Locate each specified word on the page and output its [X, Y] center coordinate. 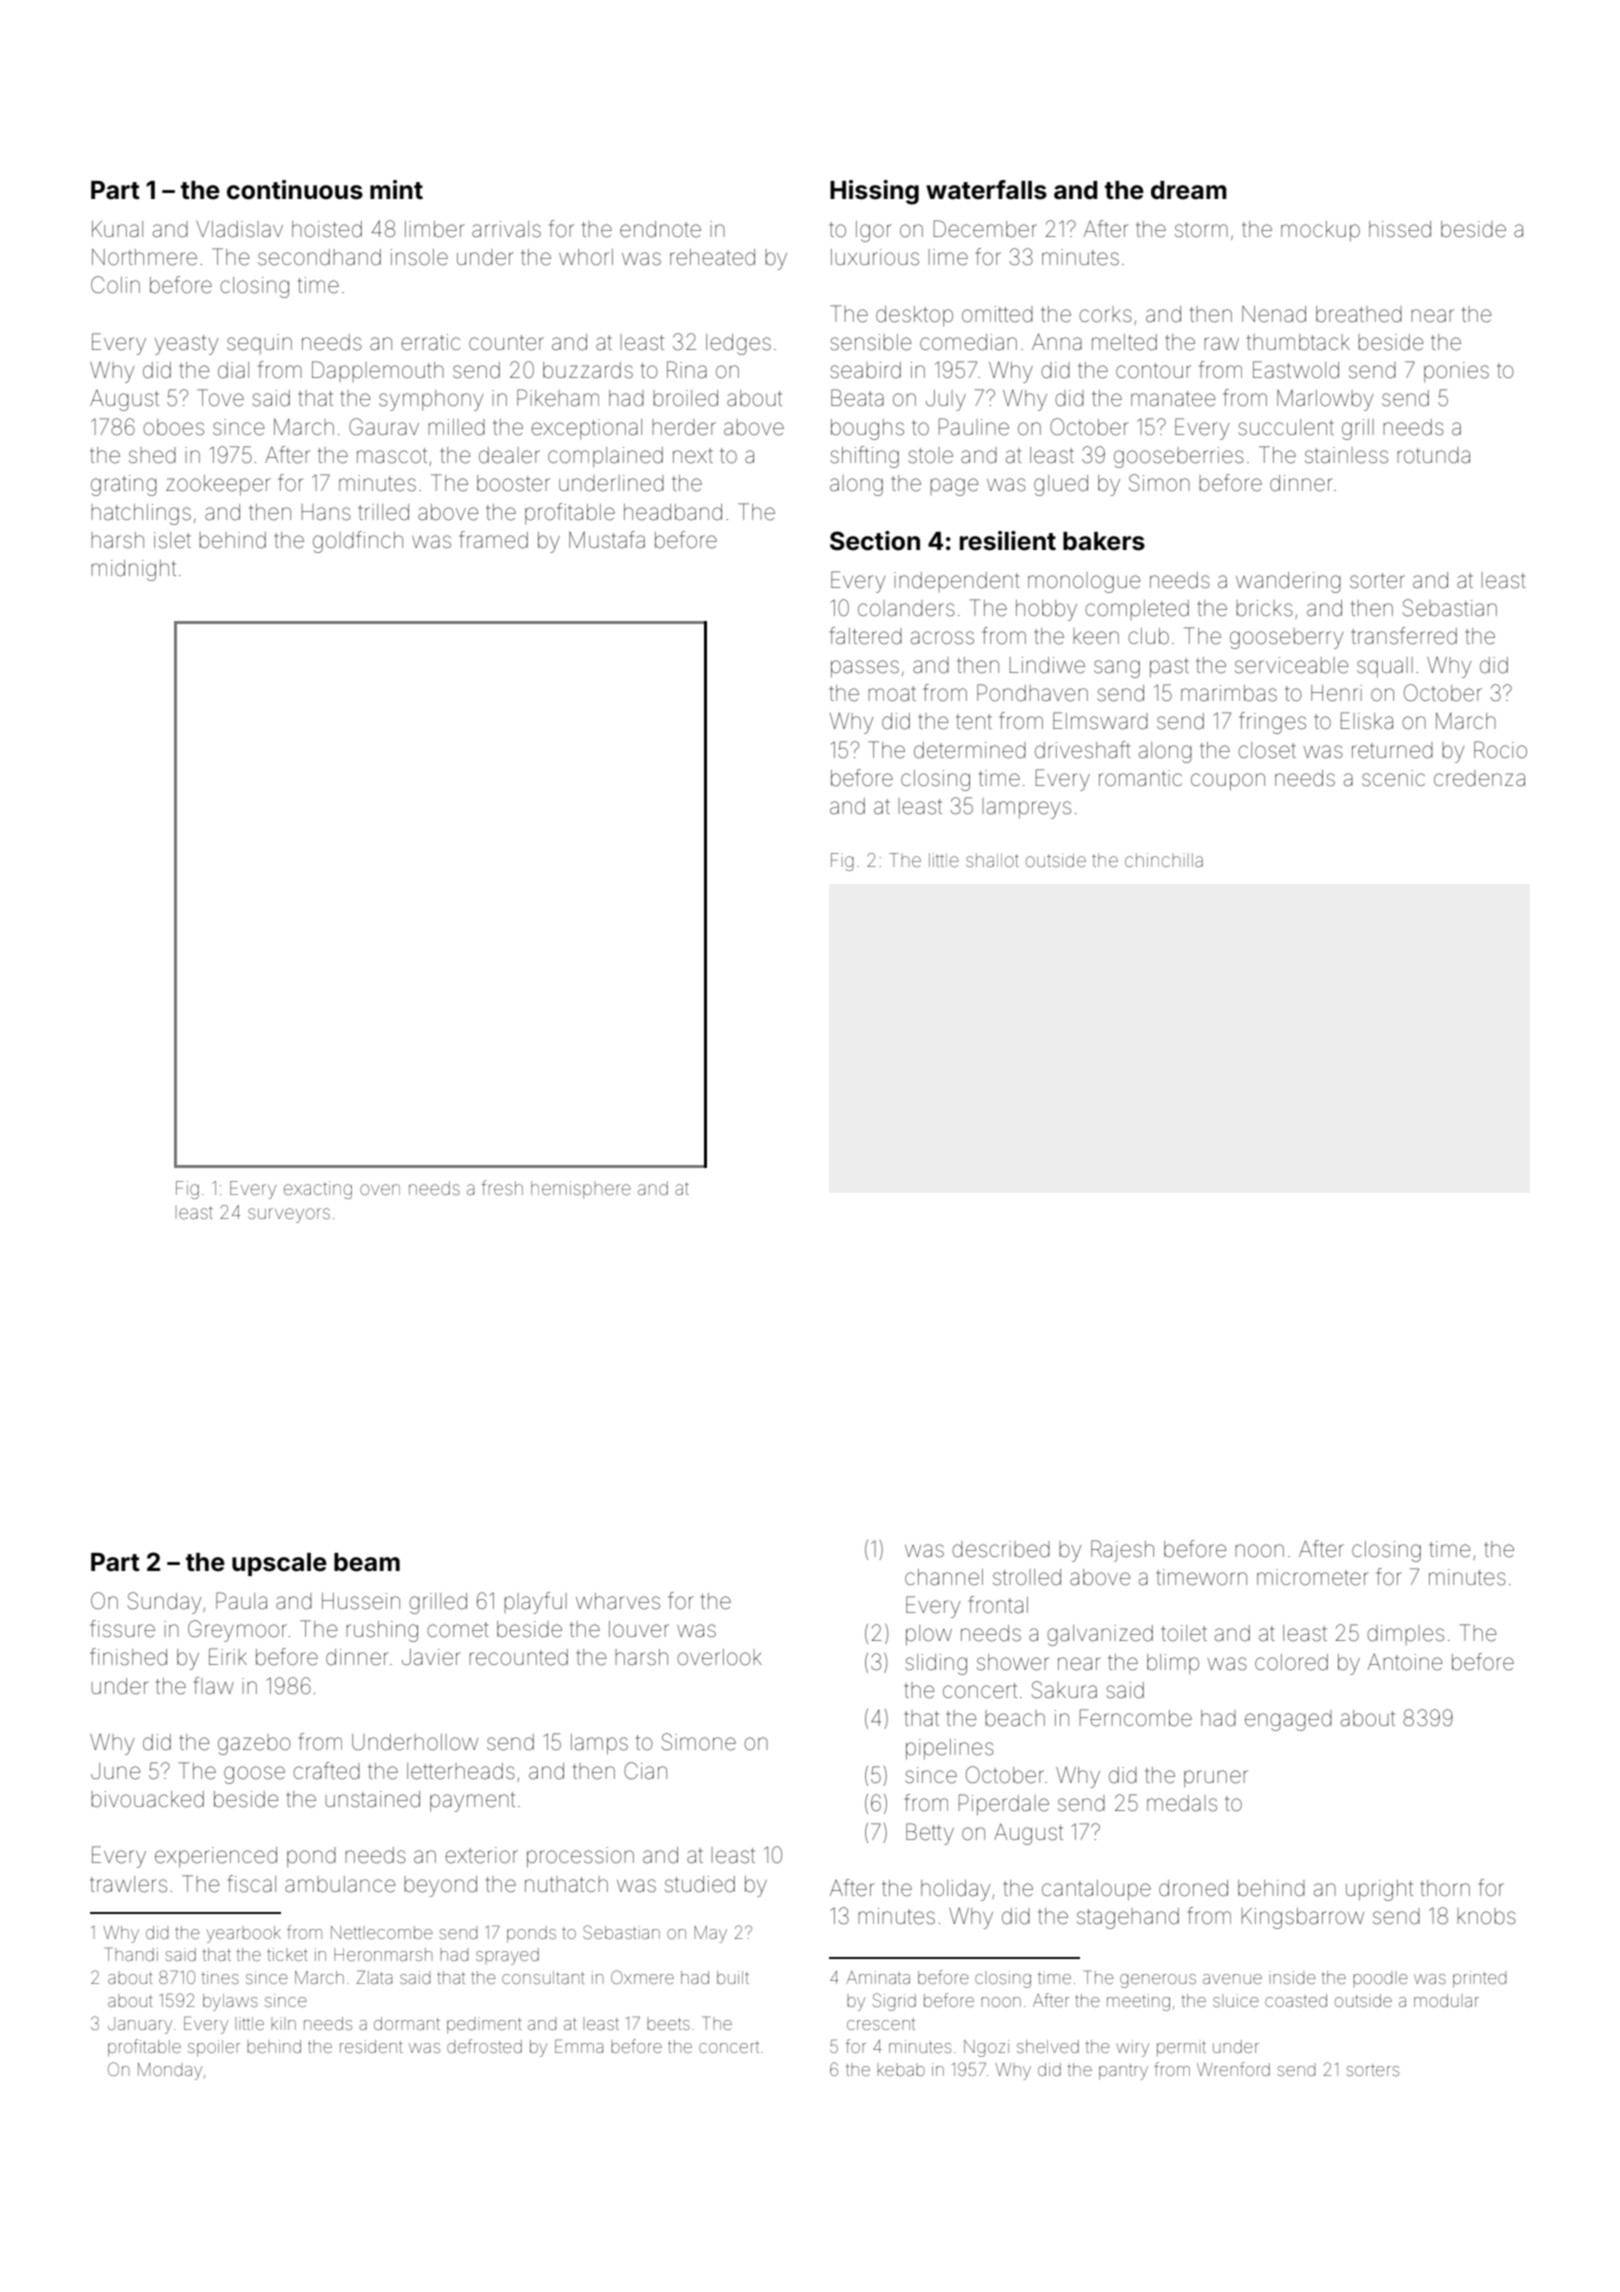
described [1001, 1549]
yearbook [244, 1934]
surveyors [289, 1215]
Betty [930, 1834]
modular [1446, 2000]
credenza [1479, 778]
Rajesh [1122, 1551]
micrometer [1313, 1577]
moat [892, 694]
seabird [865, 370]
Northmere [144, 257]
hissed [1400, 229]
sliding [936, 1664]
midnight [134, 570]
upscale [279, 1564]
